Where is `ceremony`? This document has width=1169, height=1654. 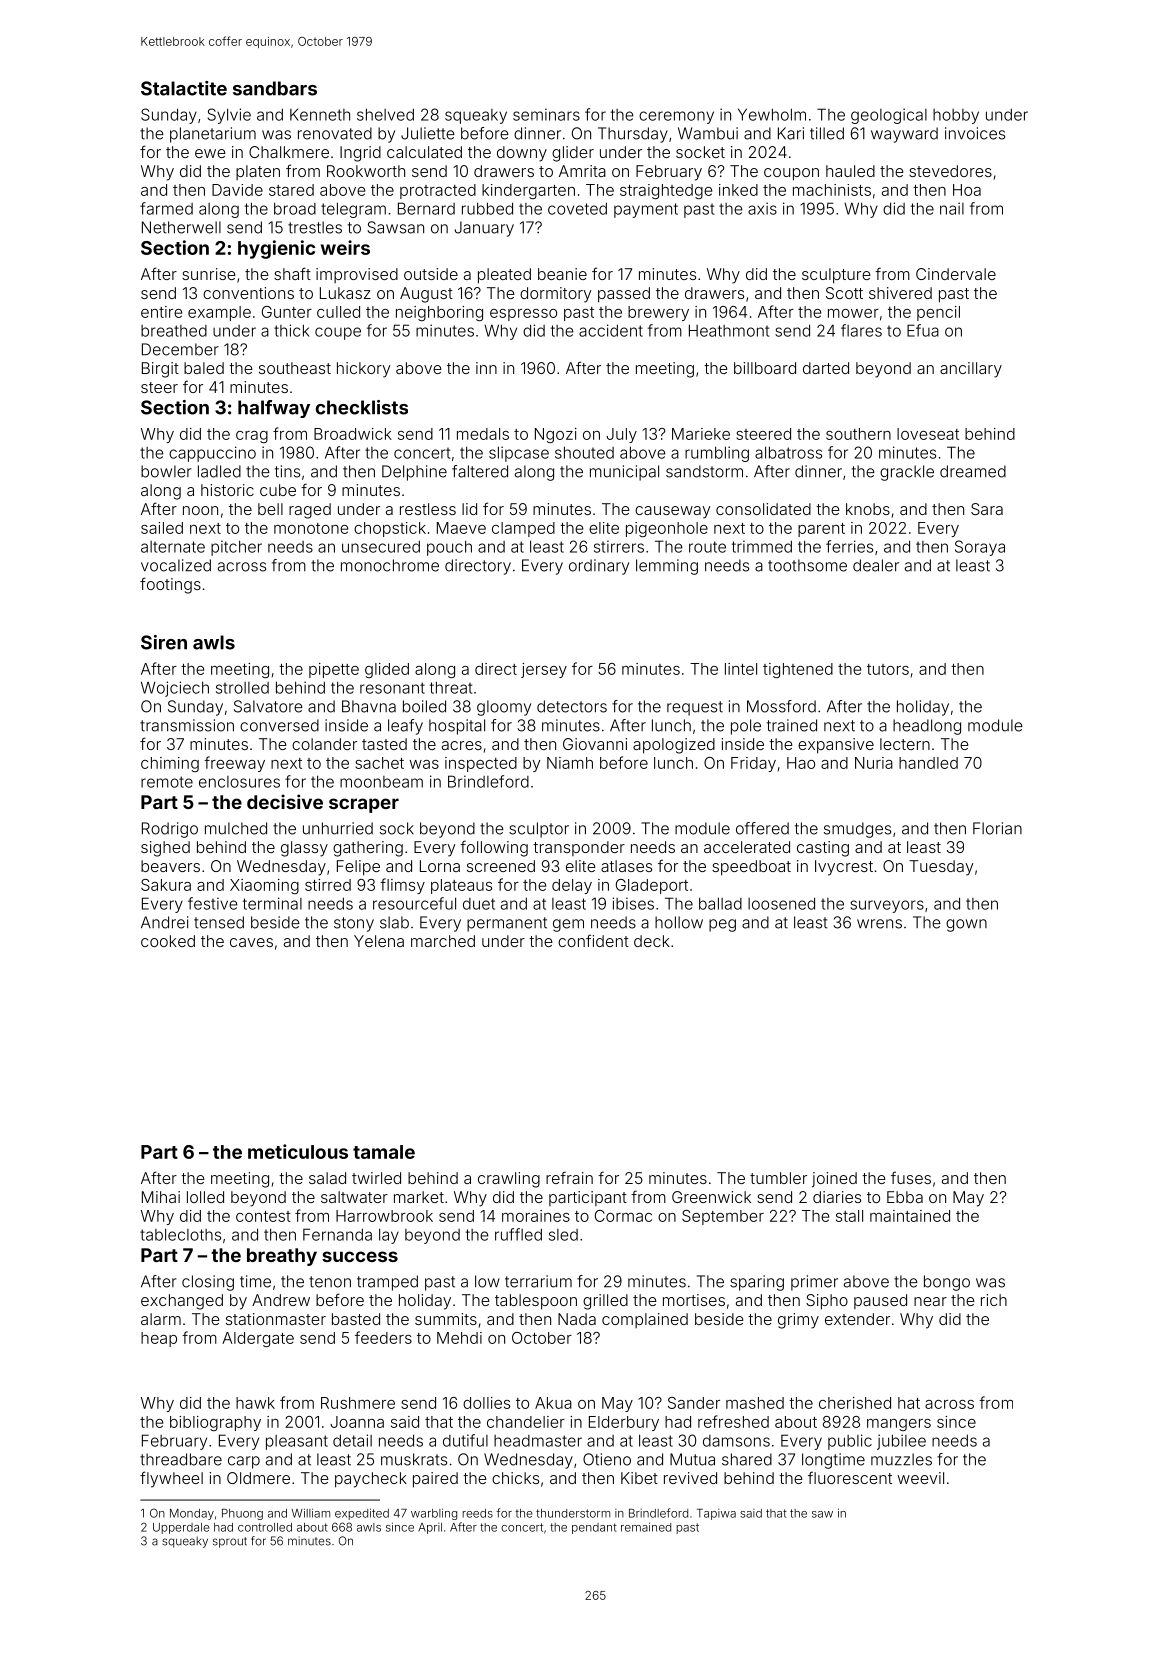
ceremony is located at coordinates (676, 117).
